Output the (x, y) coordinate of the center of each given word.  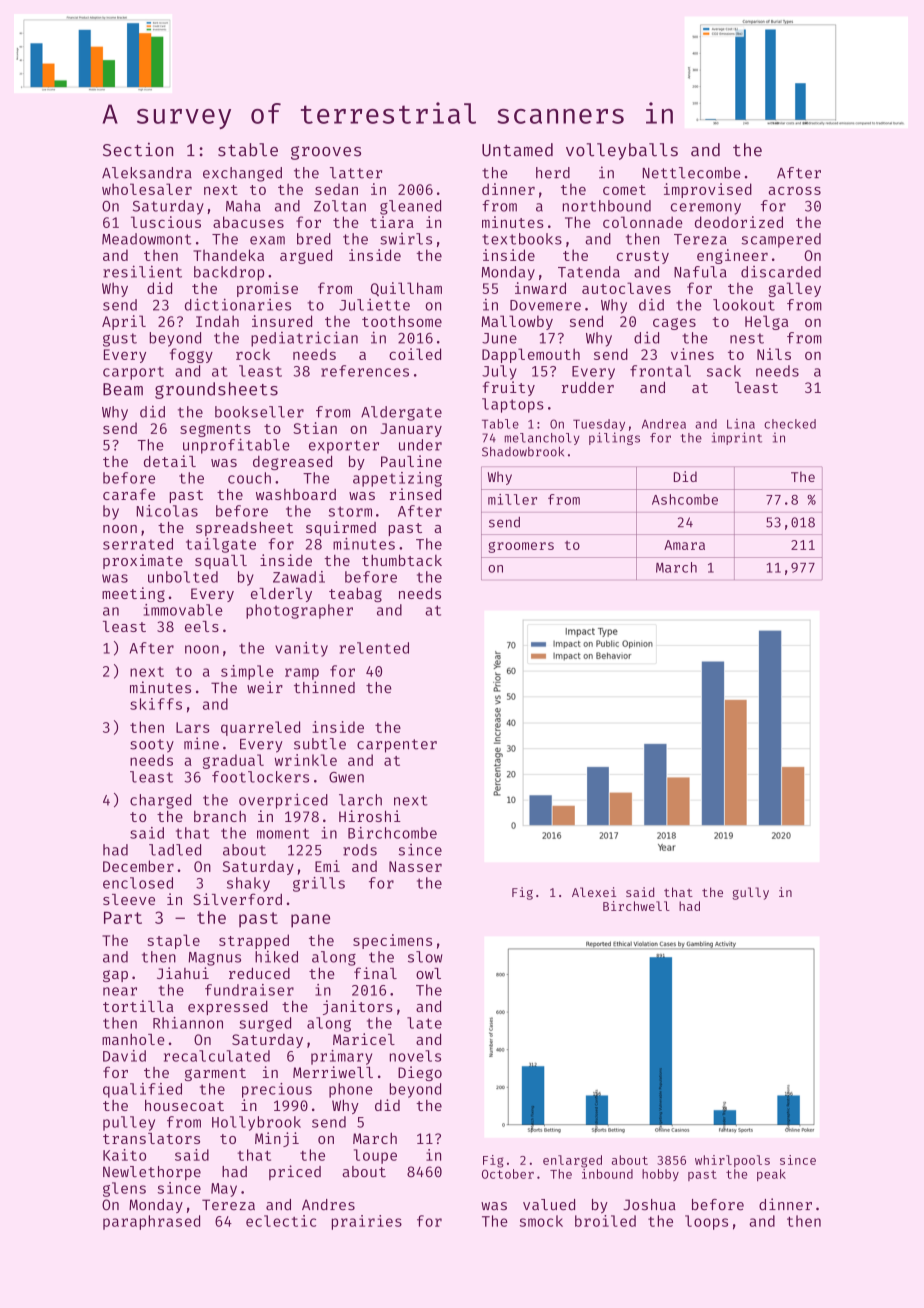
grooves (326, 153)
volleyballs (622, 151)
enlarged (572, 1161)
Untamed (517, 150)
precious (277, 1090)
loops (706, 1222)
